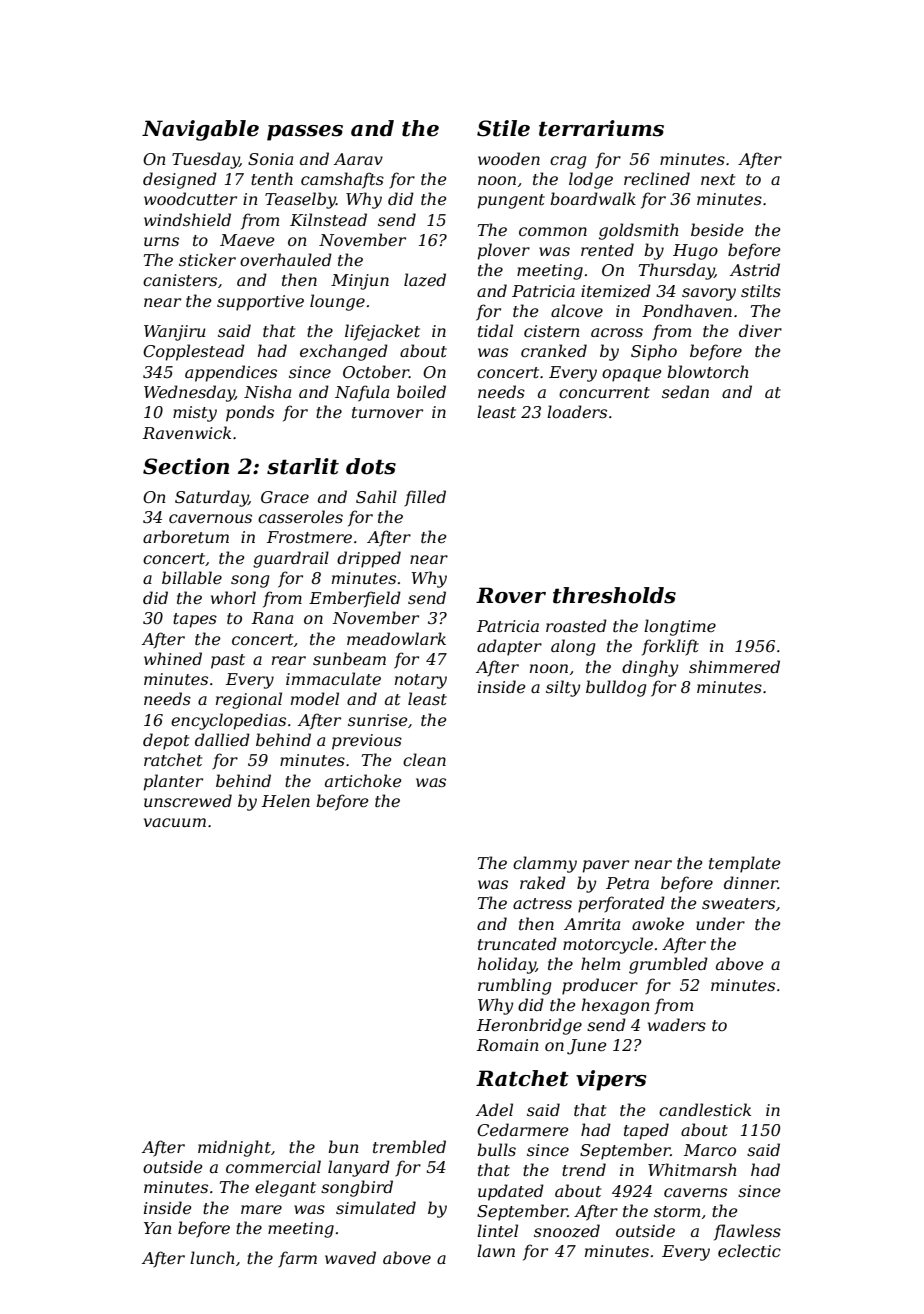 This image has width=924, height=1314. What do you see at coordinates (260, 303) in the image?
I see `supportive` at bounding box center [260, 303].
